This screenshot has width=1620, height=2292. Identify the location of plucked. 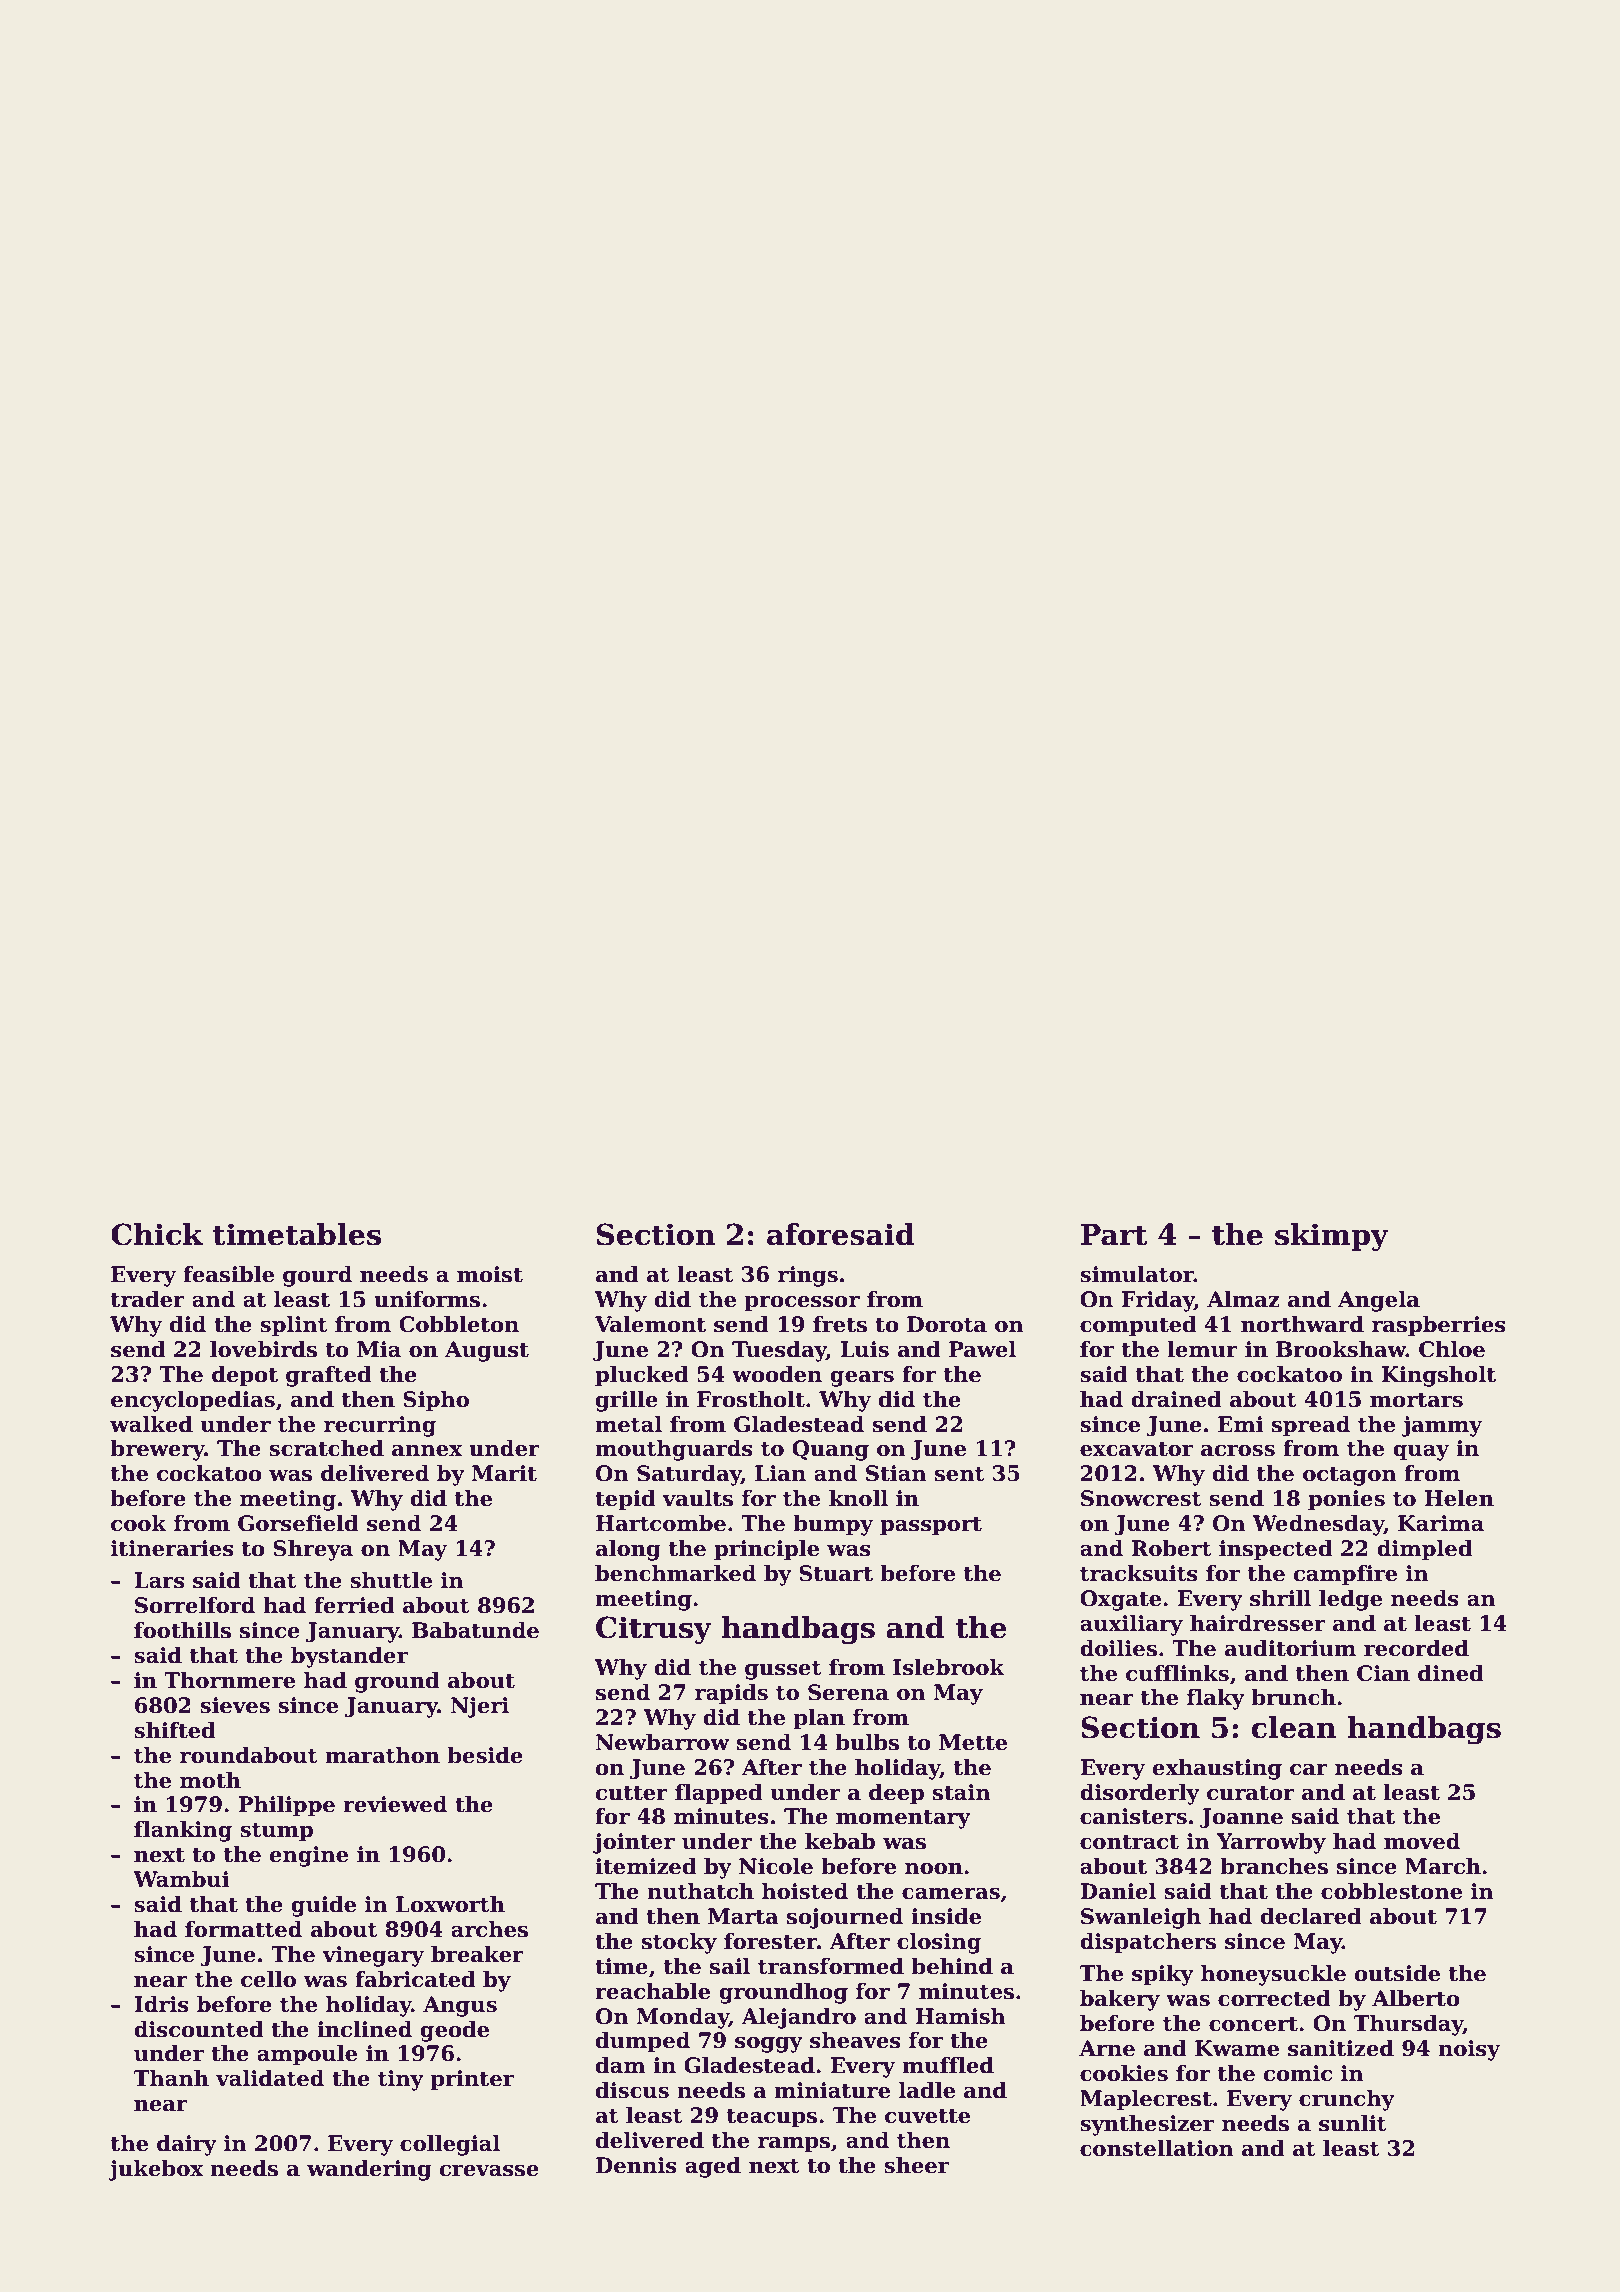
(642, 1376).
